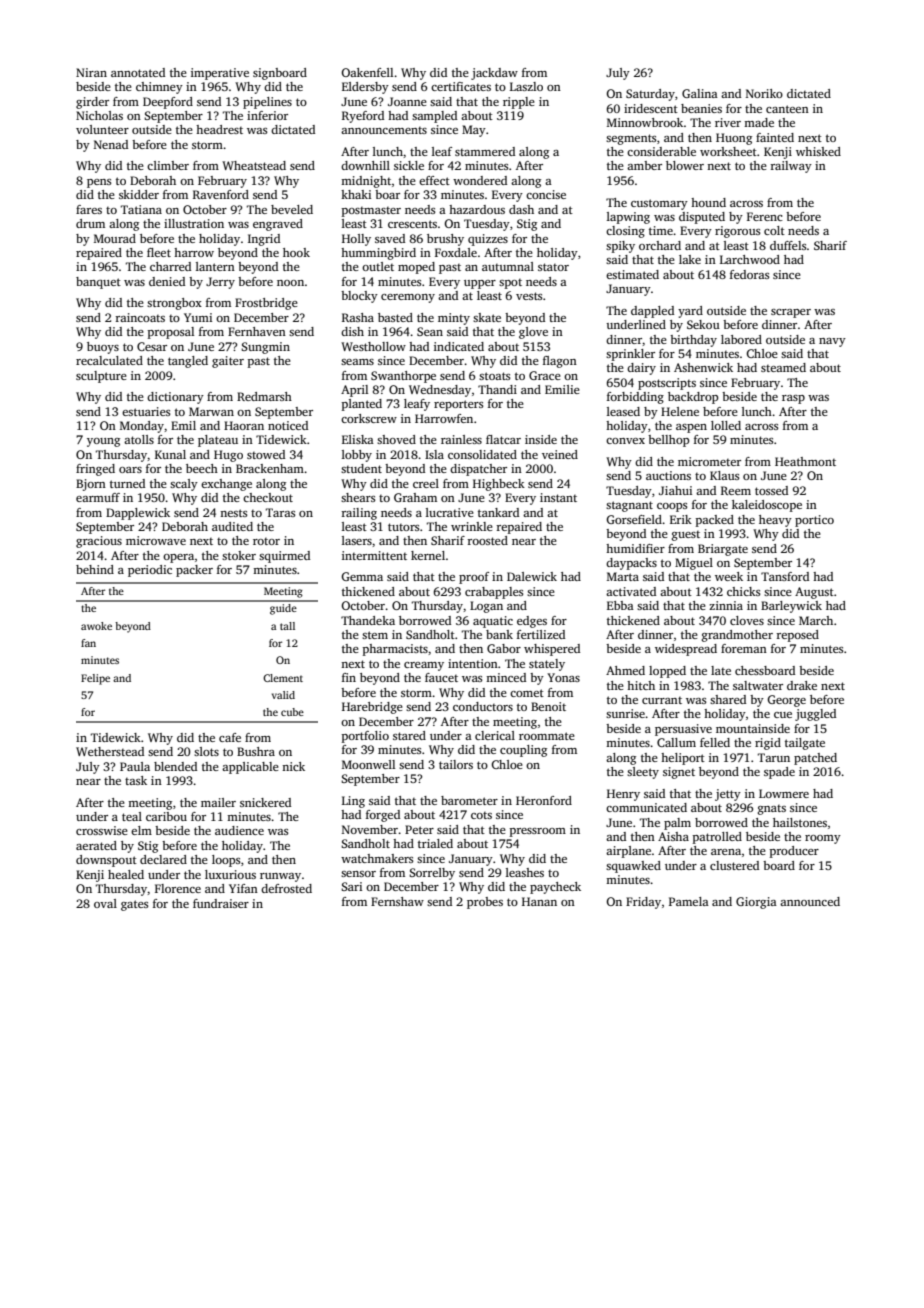 The width and height of the page is (924, 1308). I want to click on auctions, so click(668, 475).
